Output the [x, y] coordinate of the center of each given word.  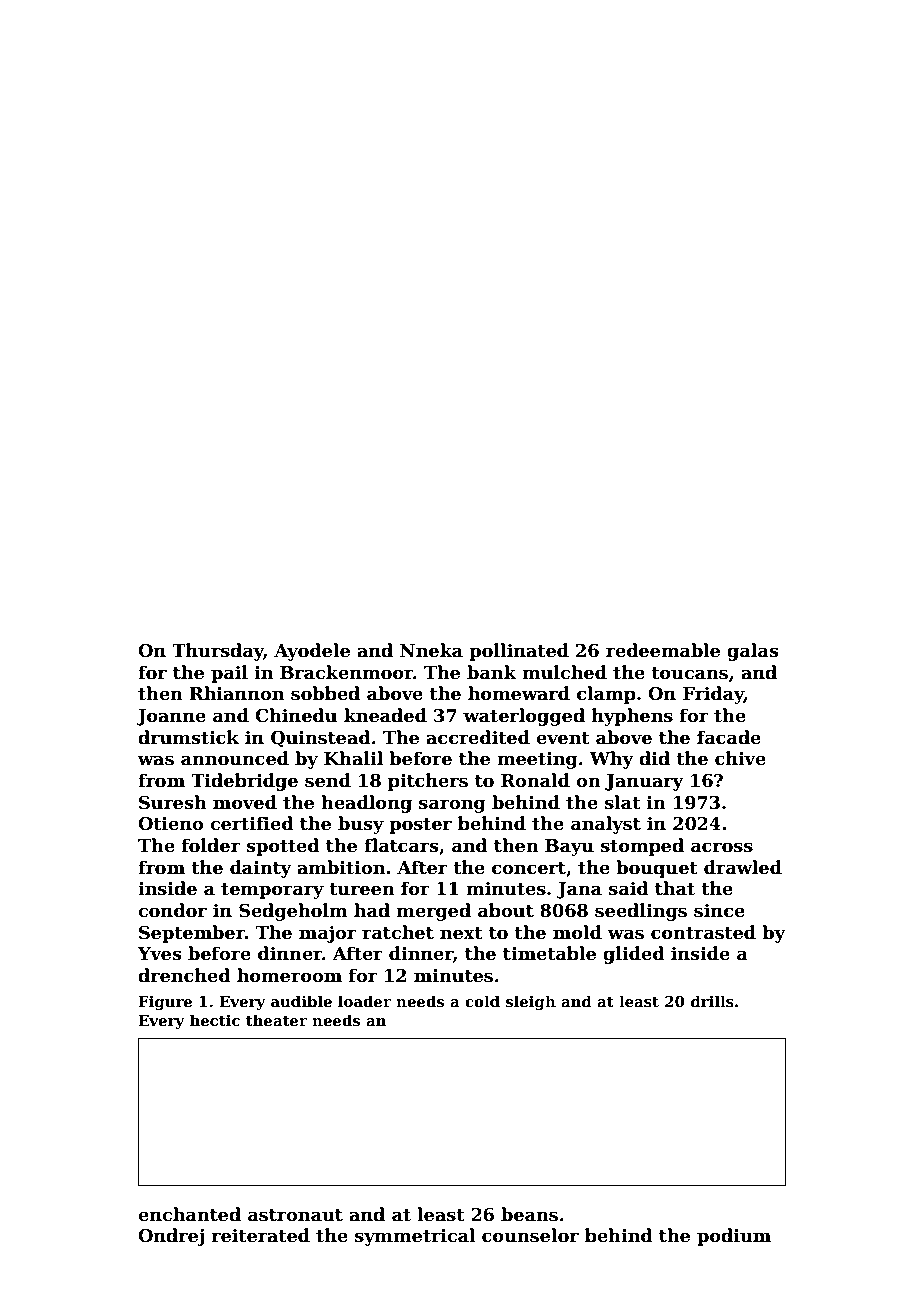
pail [229, 674]
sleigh [531, 1003]
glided [634, 955]
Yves [160, 954]
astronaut [295, 1215]
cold [482, 1001]
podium [734, 1237]
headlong [366, 804]
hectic [215, 1020]
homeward [519, 693]
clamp [606, 695]
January [644, 782]
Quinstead [321, 738]
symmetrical [415, 1237]
